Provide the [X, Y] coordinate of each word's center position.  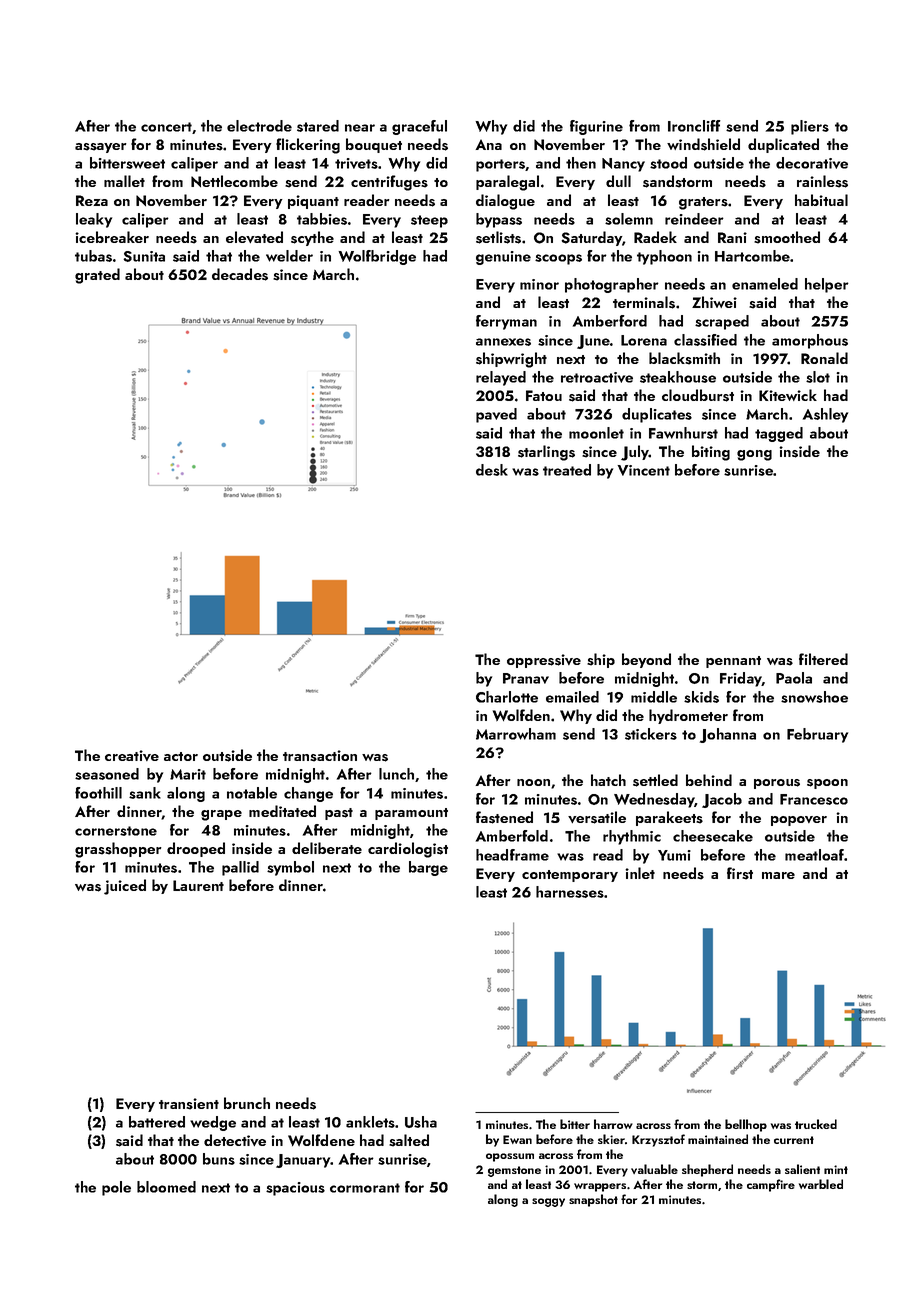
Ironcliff [694, 126]
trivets [356, 163]
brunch [247, 1103]
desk [492, 470]
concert [166, 127]
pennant [733, 662]
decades [240, 274]
